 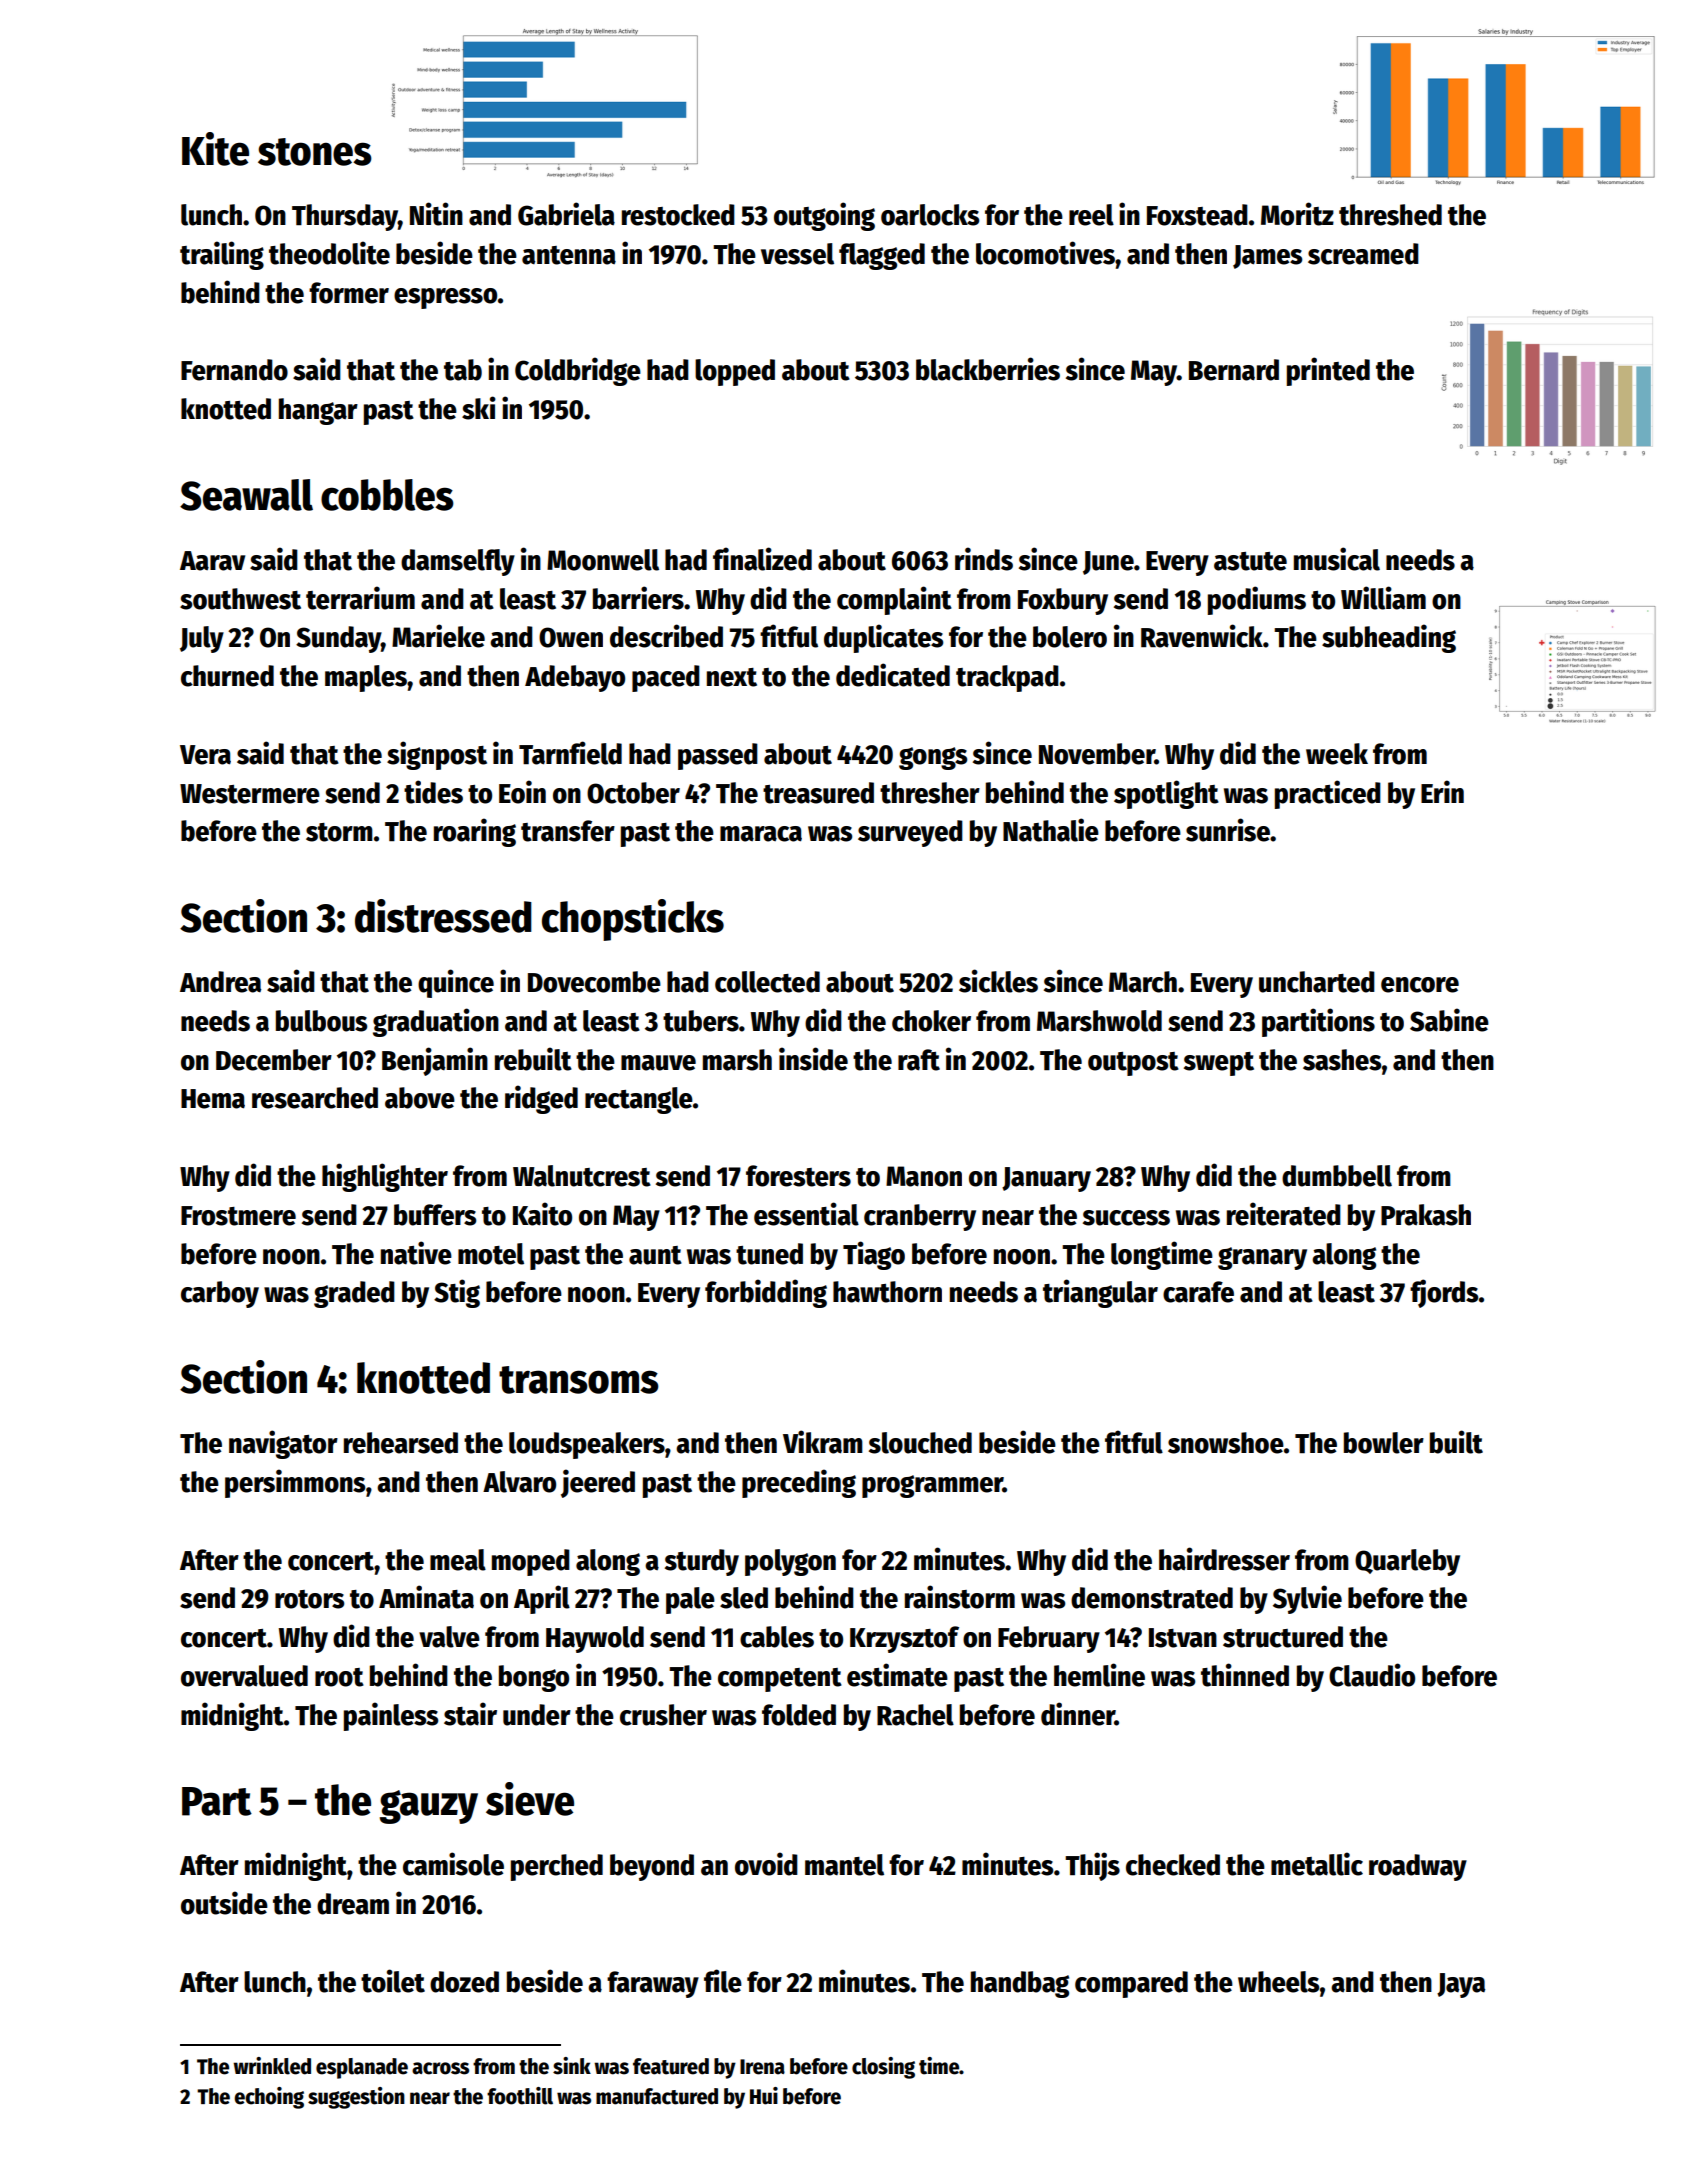 What do you see at coordinates (1390, 215) in the screenshot?
I see `threshed` at bounding box center [1390, 215].
